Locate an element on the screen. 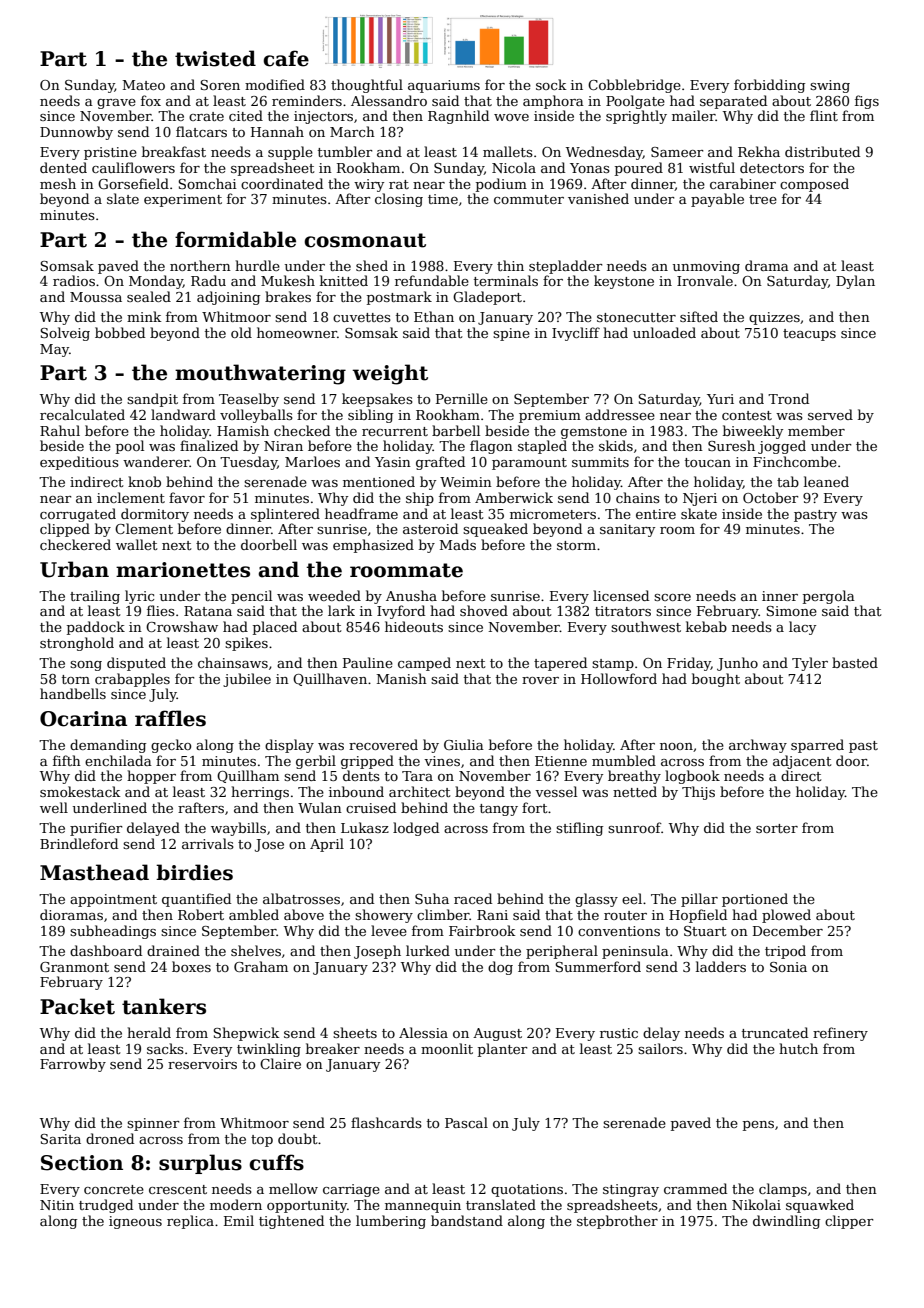 Image resolution: width=924 pixels, height=1308 pixels. Dunnowby is located at coordinates (76, 133).
